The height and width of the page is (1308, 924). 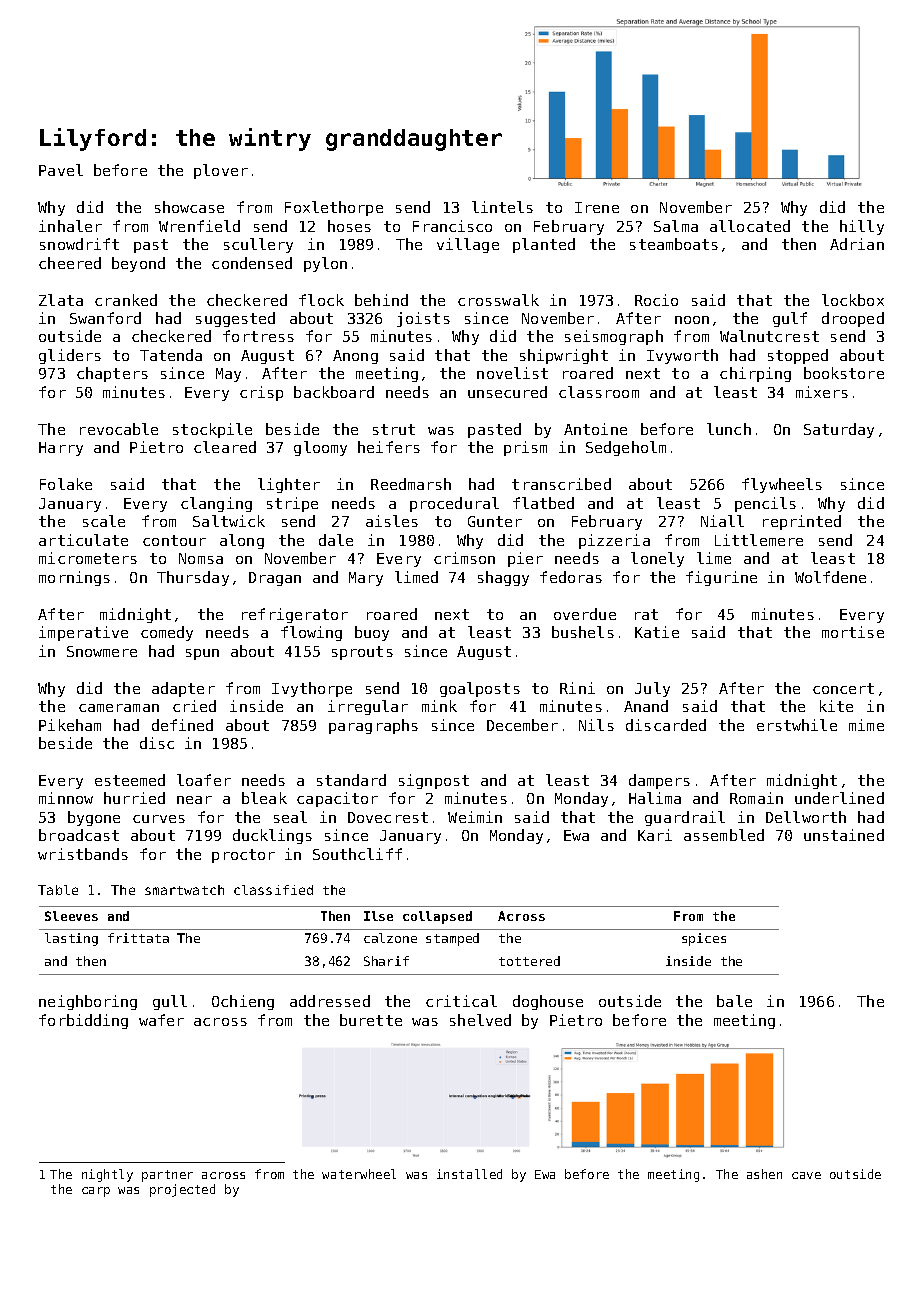 What do you see at coordinates (61, 170) in the page?
I see `Pavel` at bounding box center [61, 170].
